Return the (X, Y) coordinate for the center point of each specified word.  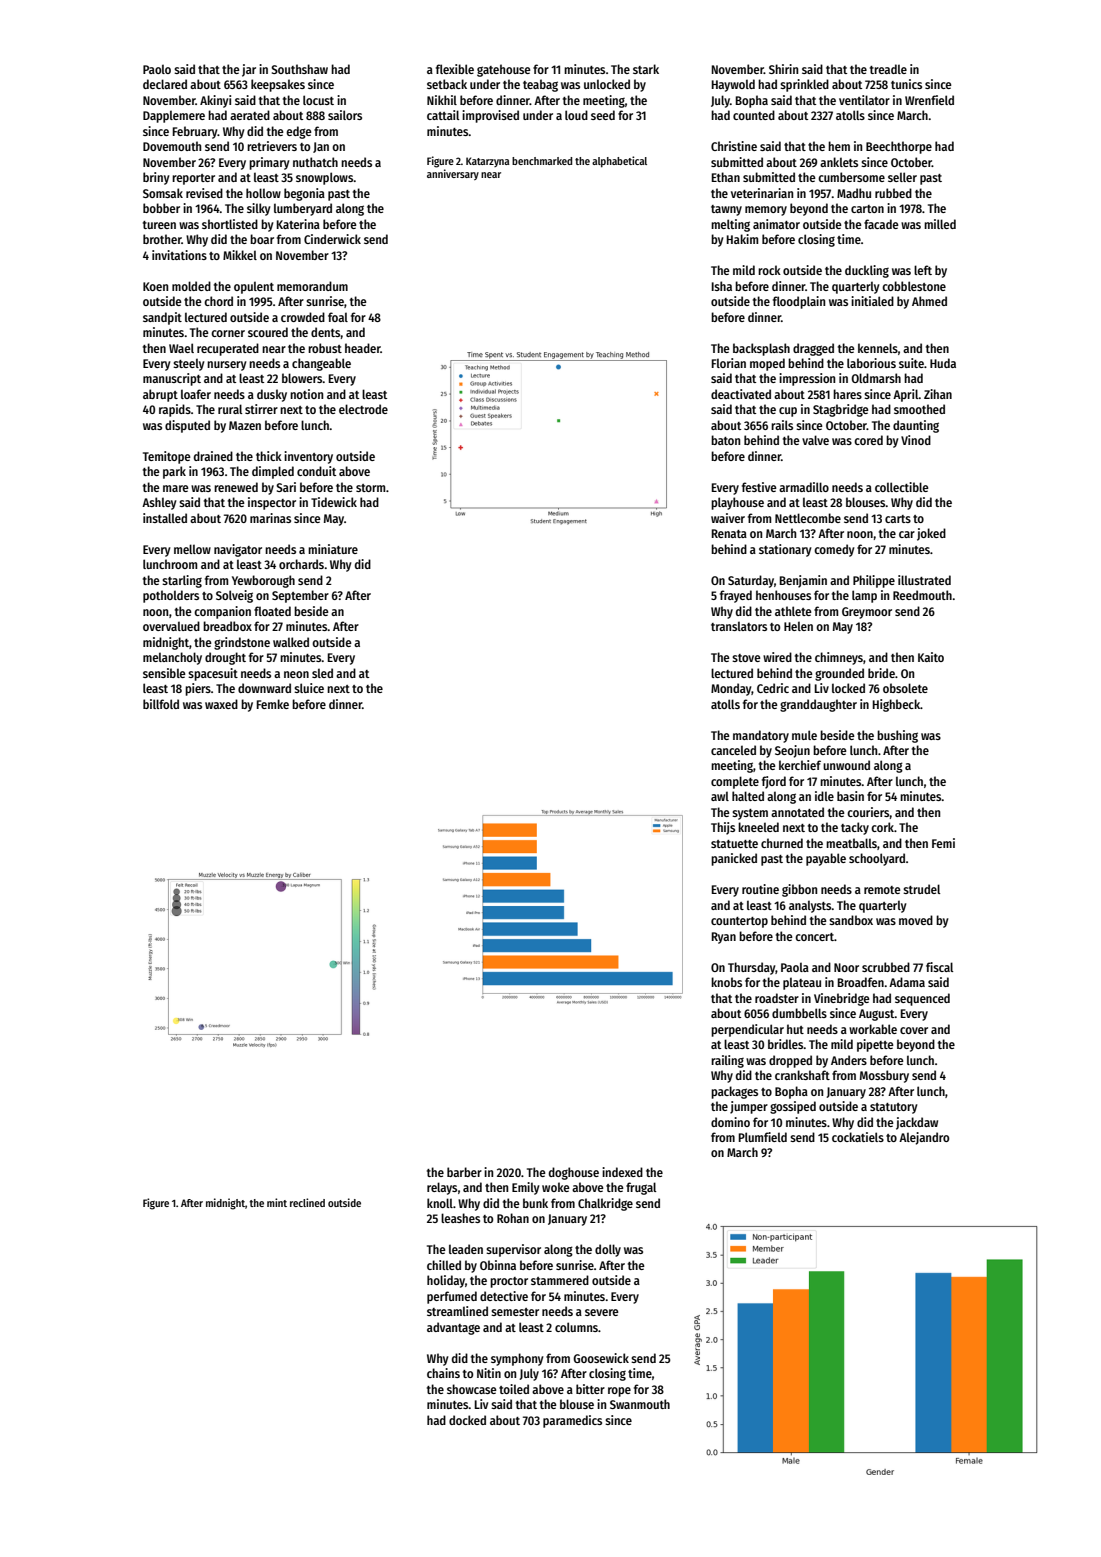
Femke (273, 704)
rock (769, 270)
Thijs (723, 828)
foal (338, 317)
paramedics (572, 1421)
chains (443, 1373)
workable (873, 1029)
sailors (345, 115)
